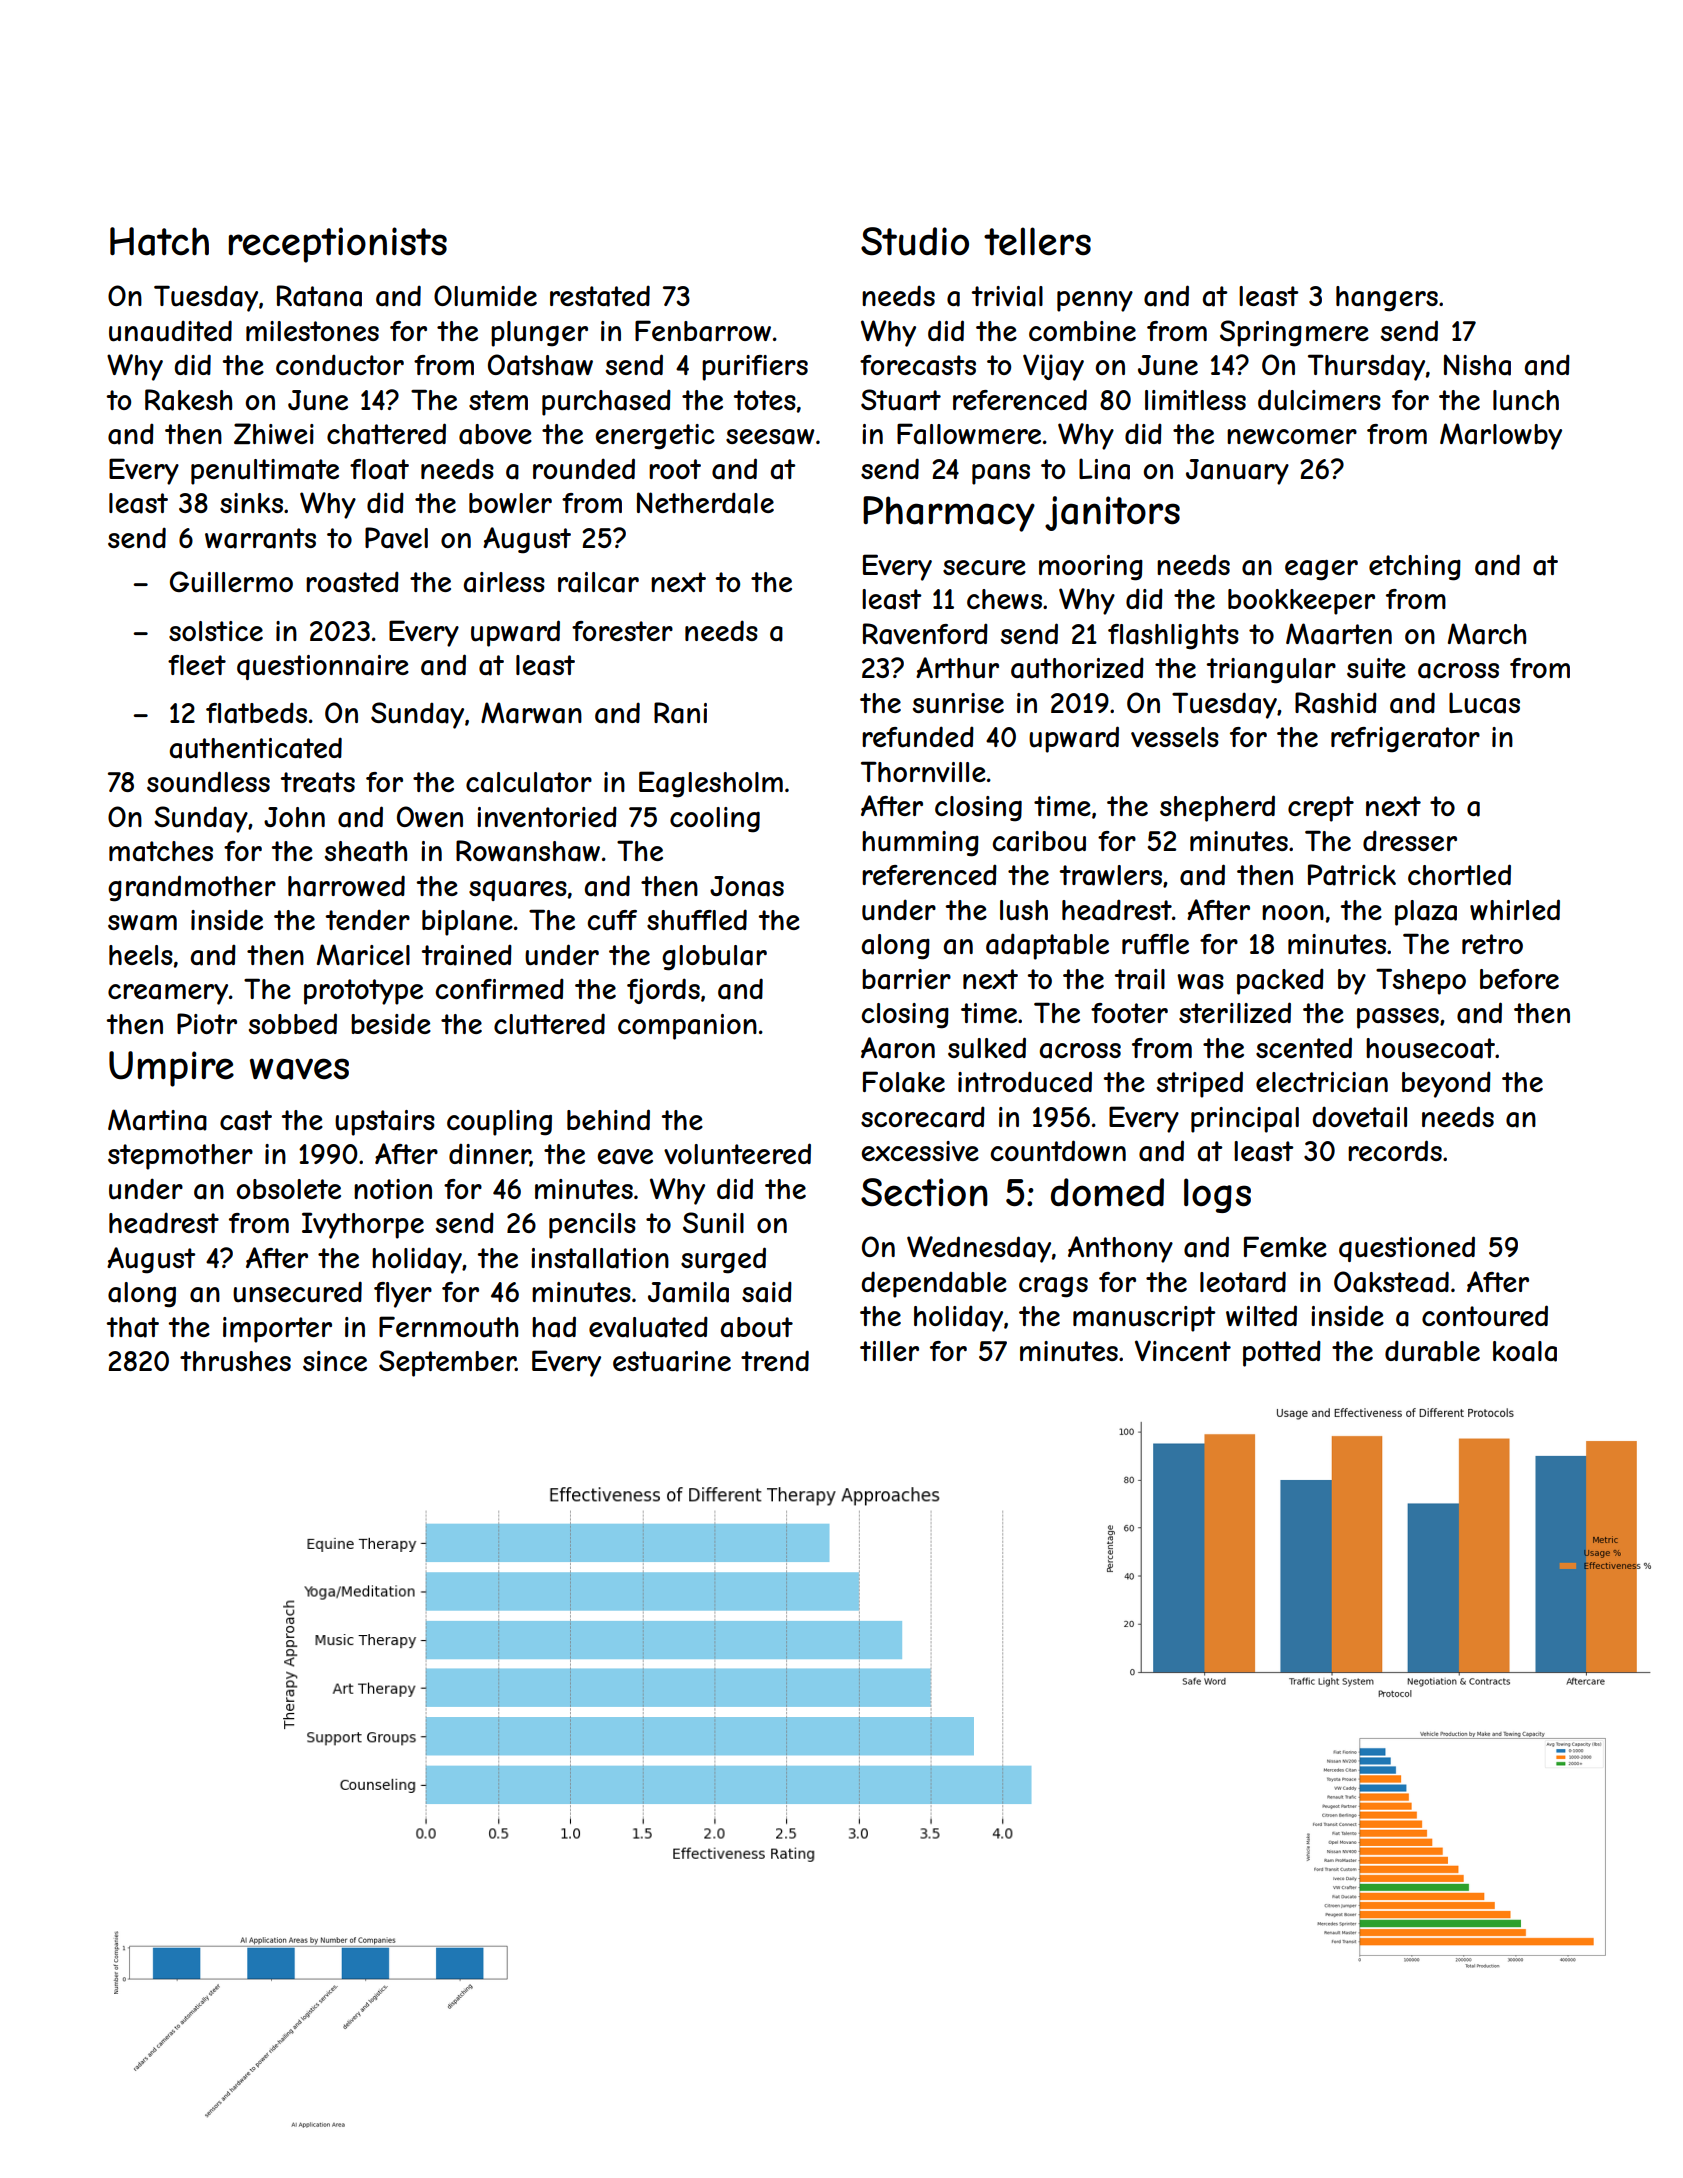 The height and width of the screenshot is (2178, 1683). What do you see at coordinates (918, 737) in the screenshot?
I see `refunded` at bounding box center [918, 737].
